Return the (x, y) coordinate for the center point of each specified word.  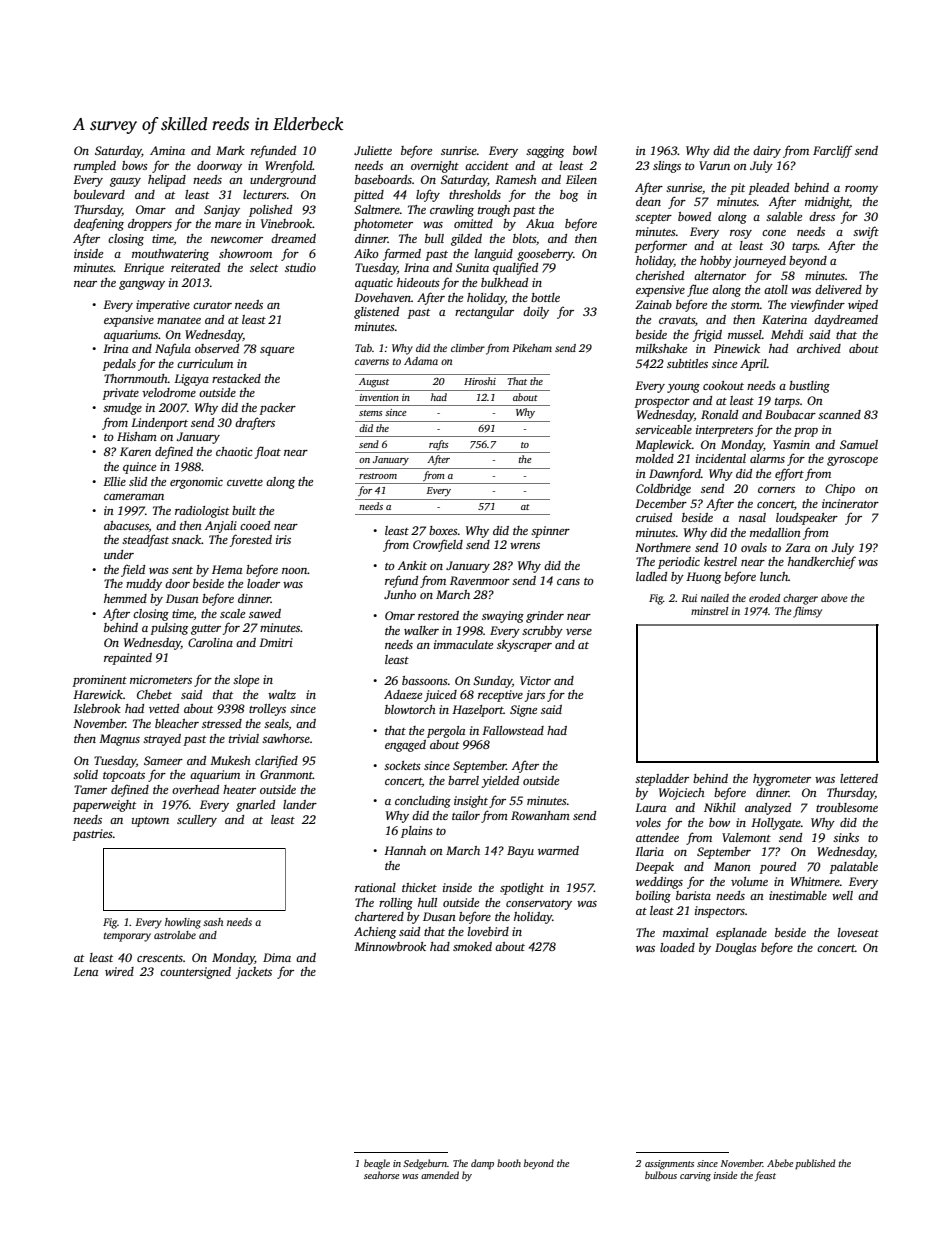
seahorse (381, 1175)
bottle (545, 297)
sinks (846, 837)
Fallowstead (513, 730)
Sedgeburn (425, 1164)
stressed (222, 723)
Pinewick (737, 348)
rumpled (95, 167)
